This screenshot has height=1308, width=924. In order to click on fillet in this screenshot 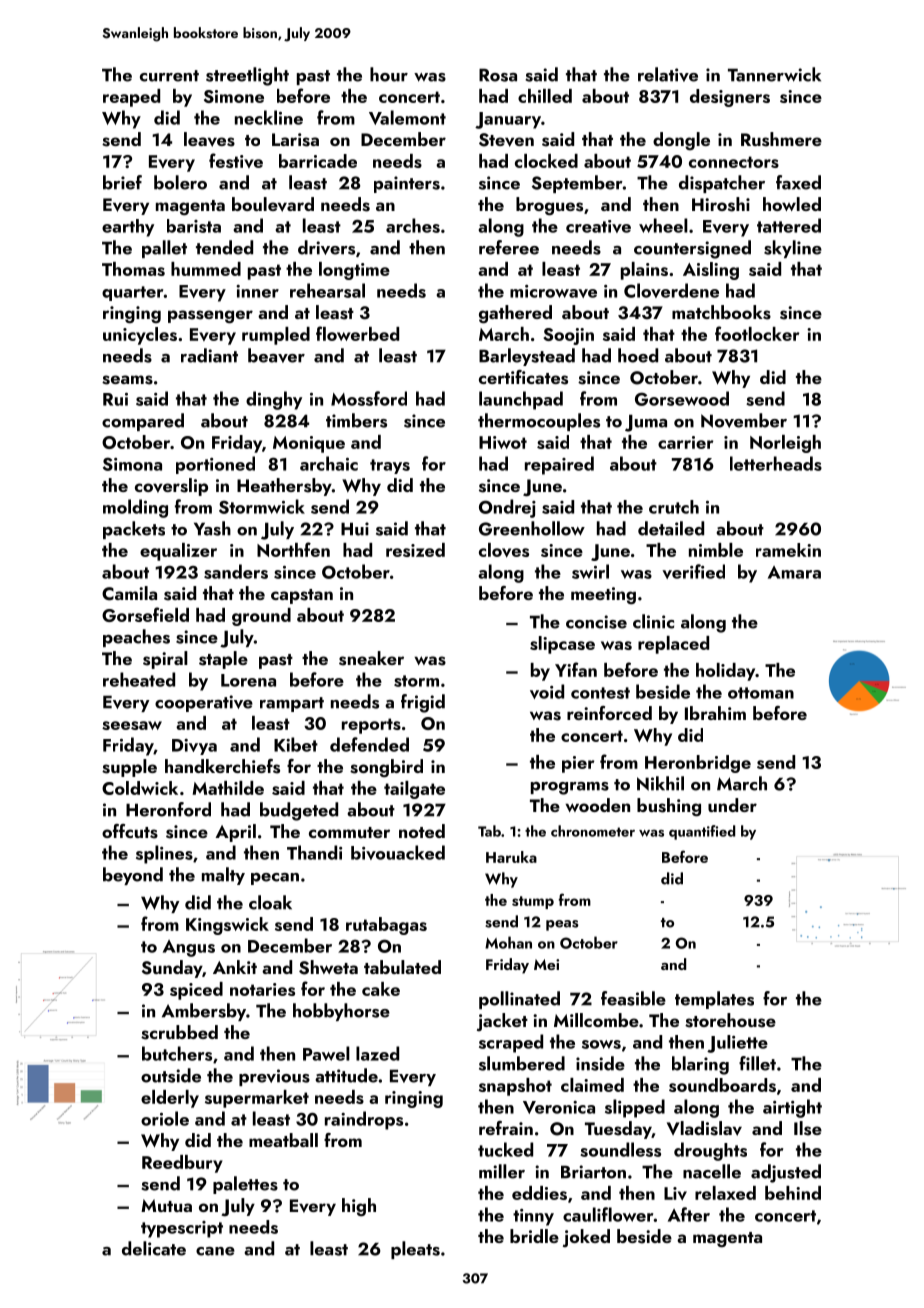, I will do `click(757, 1063)`.
